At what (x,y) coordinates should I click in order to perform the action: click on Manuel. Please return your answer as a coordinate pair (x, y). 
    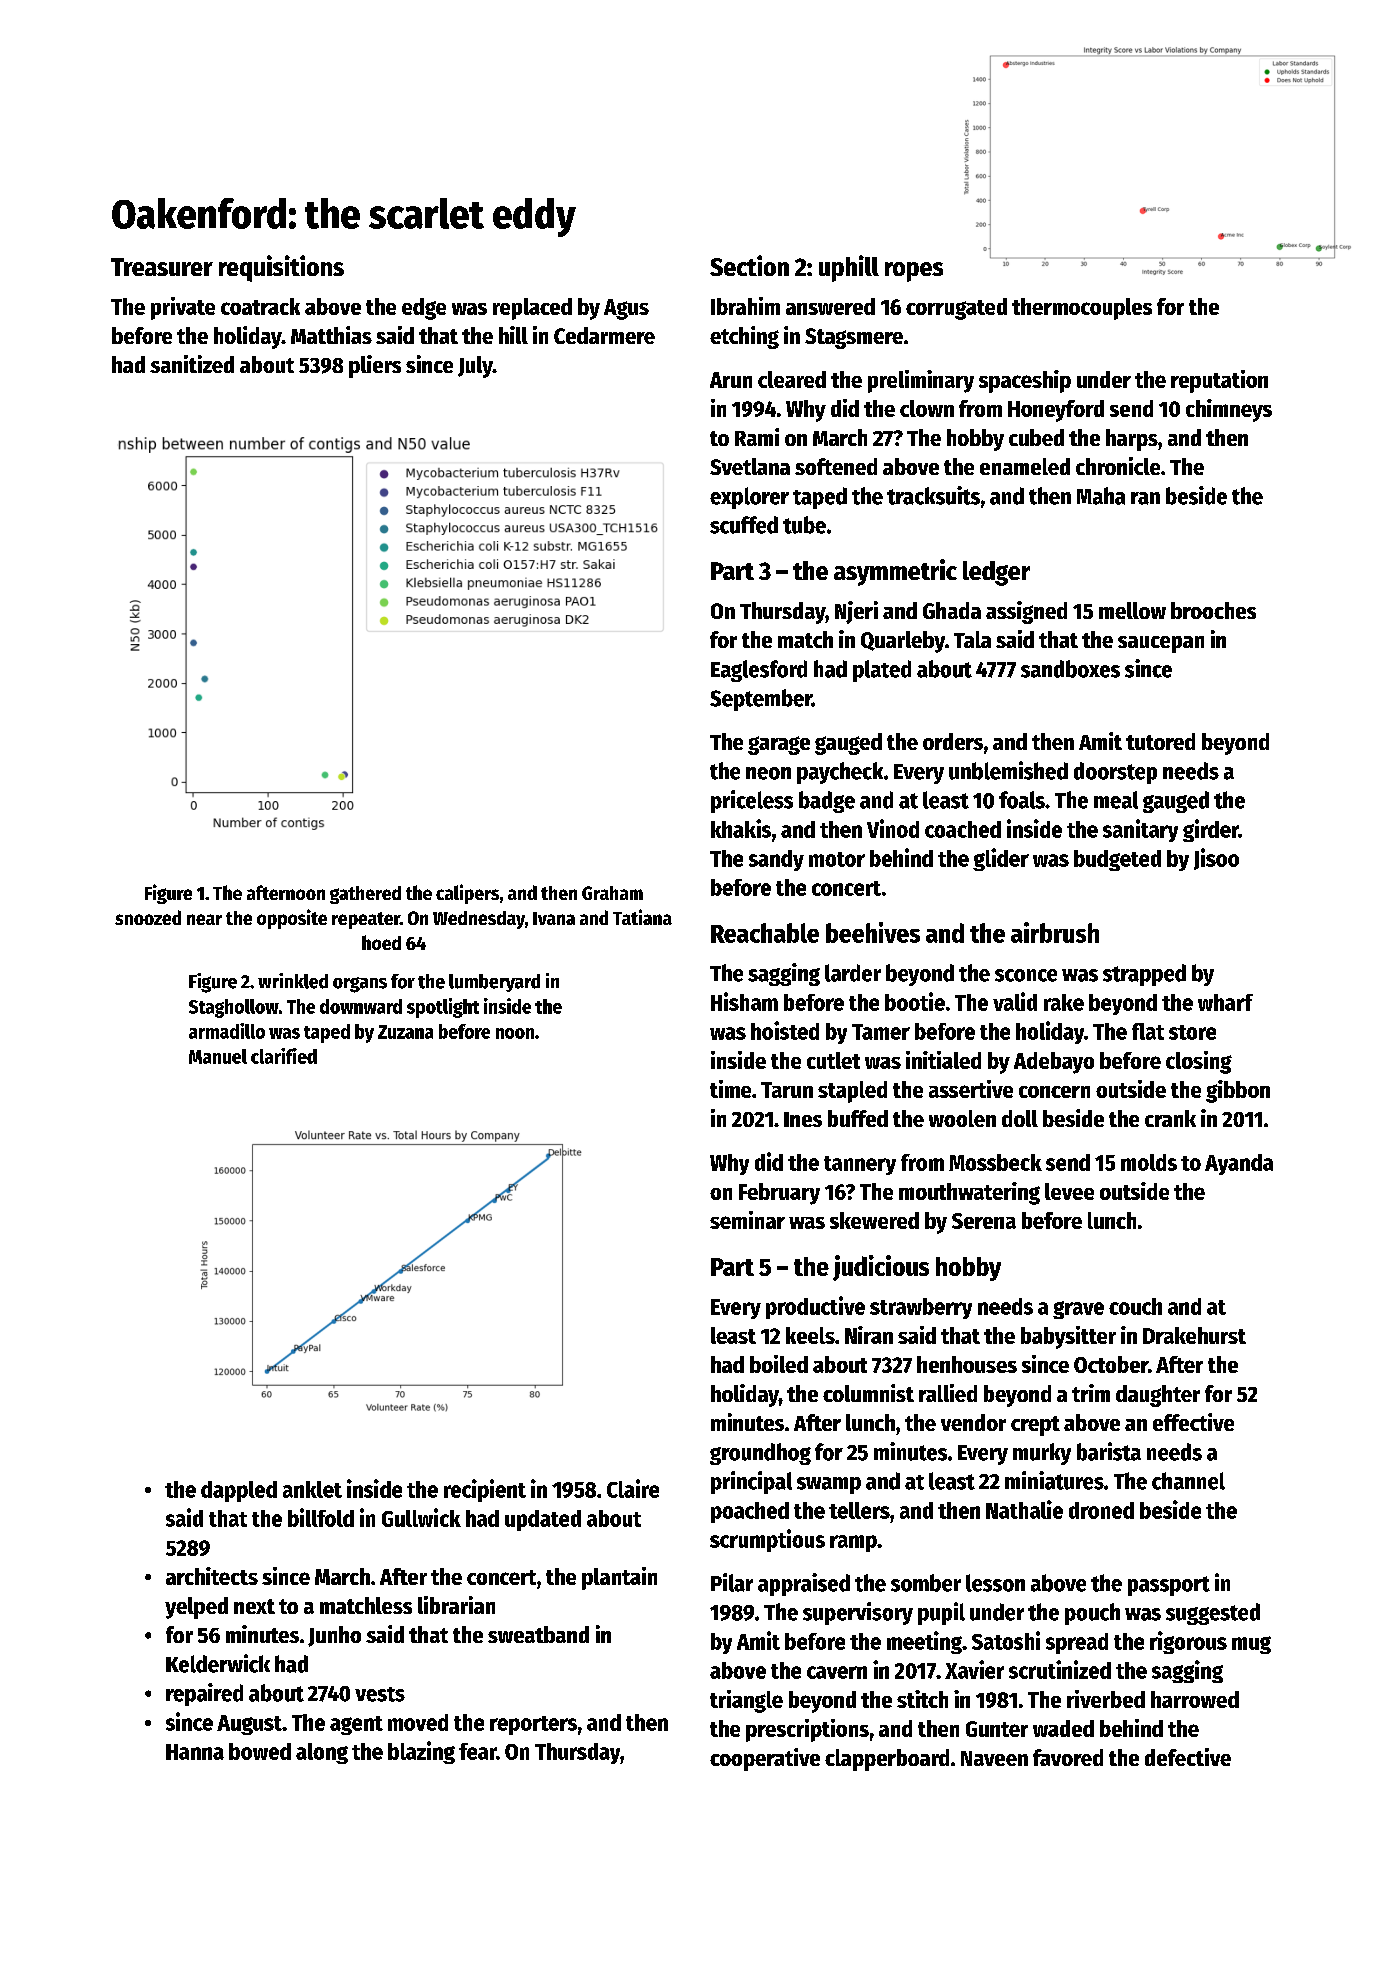
    Looking at the image, I should click on (218, 1056).
